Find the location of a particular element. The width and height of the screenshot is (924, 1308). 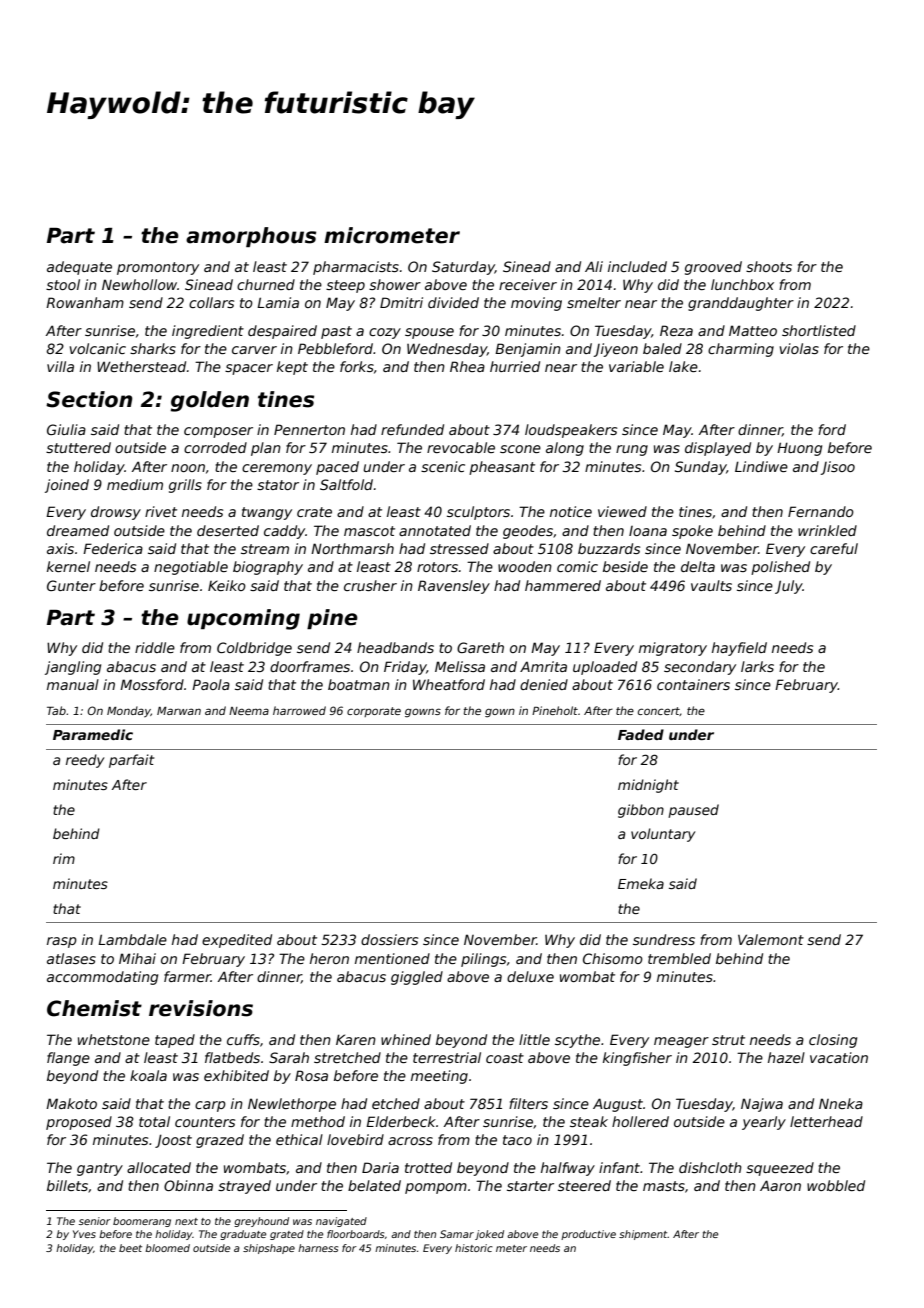

vacation is located at coordinates (839, 1057).
